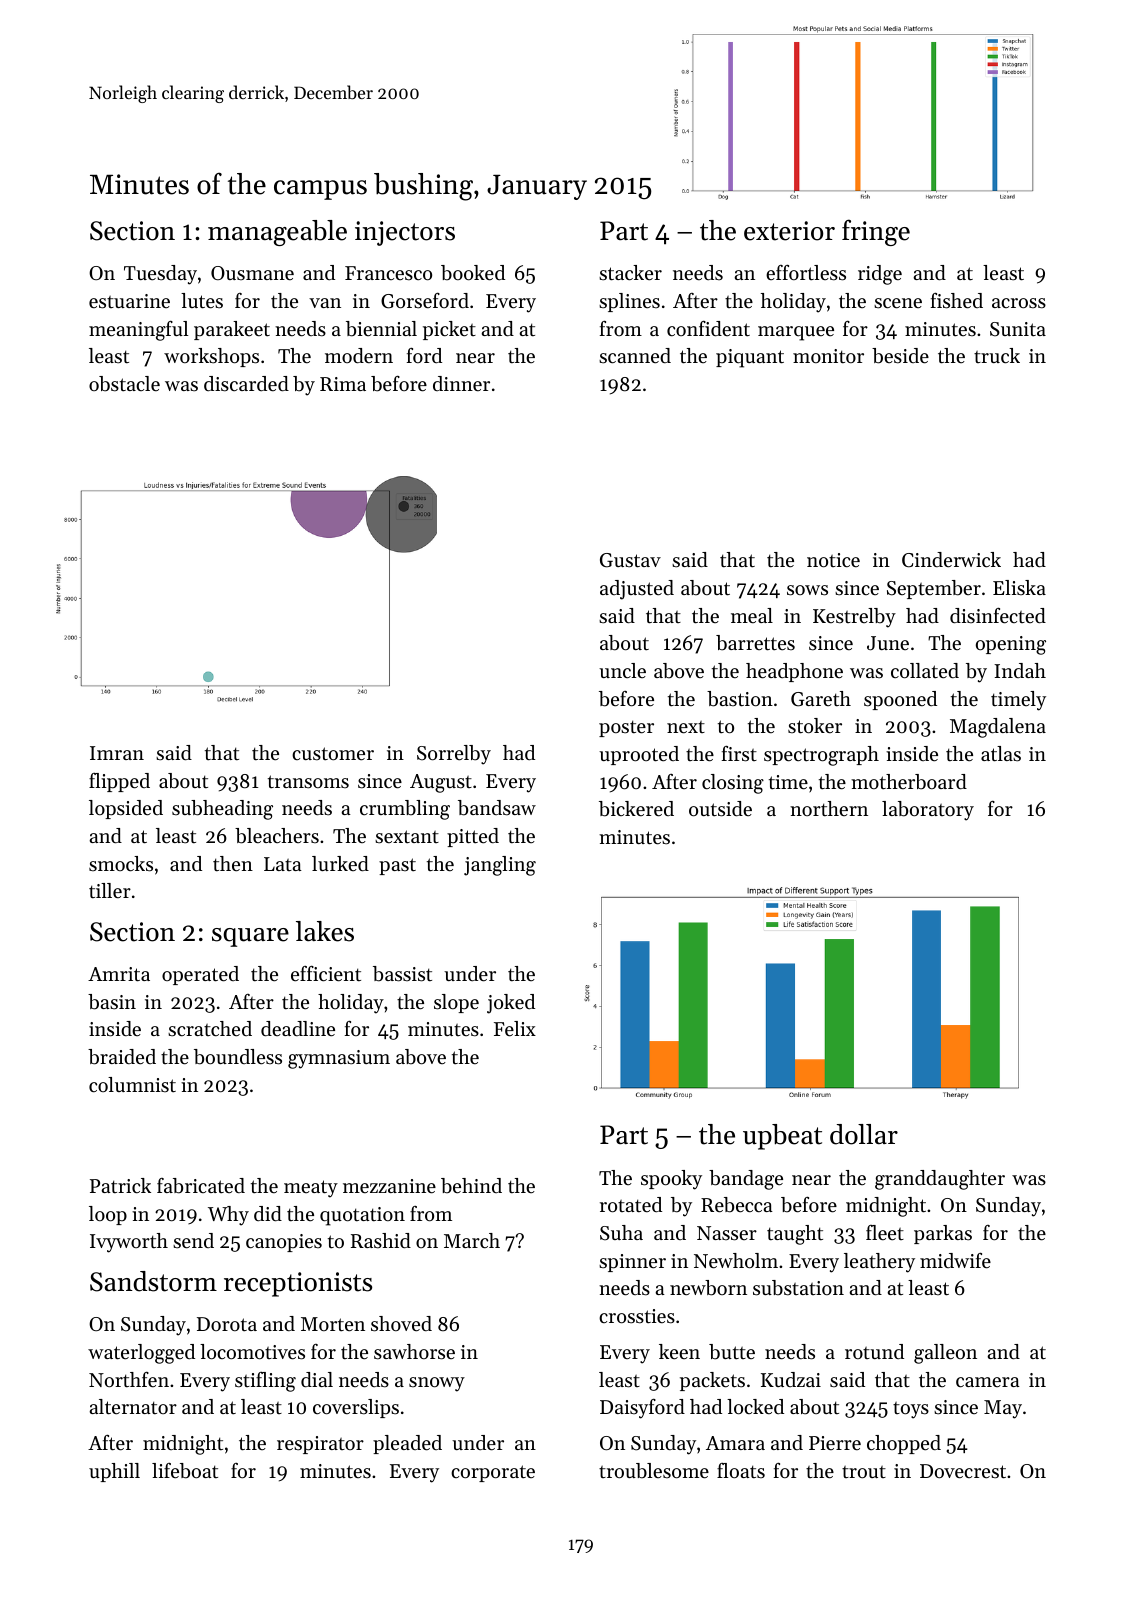 This document has width=1135, height=1612. Describe the element at coordinates (124, 384) in the document. I see `obstacle` at that location.
